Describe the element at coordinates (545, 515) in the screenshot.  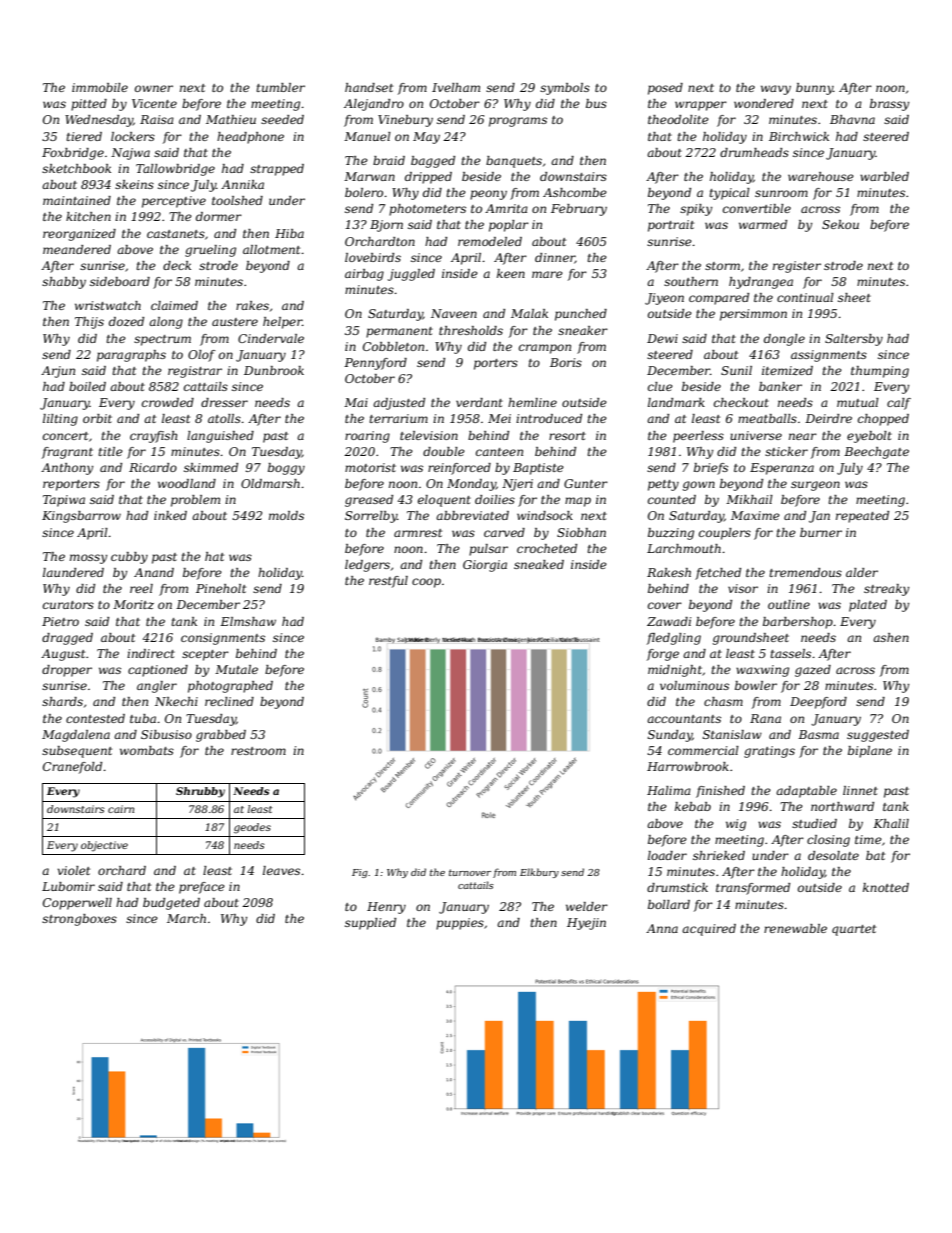
I see `windsock` at that location.
